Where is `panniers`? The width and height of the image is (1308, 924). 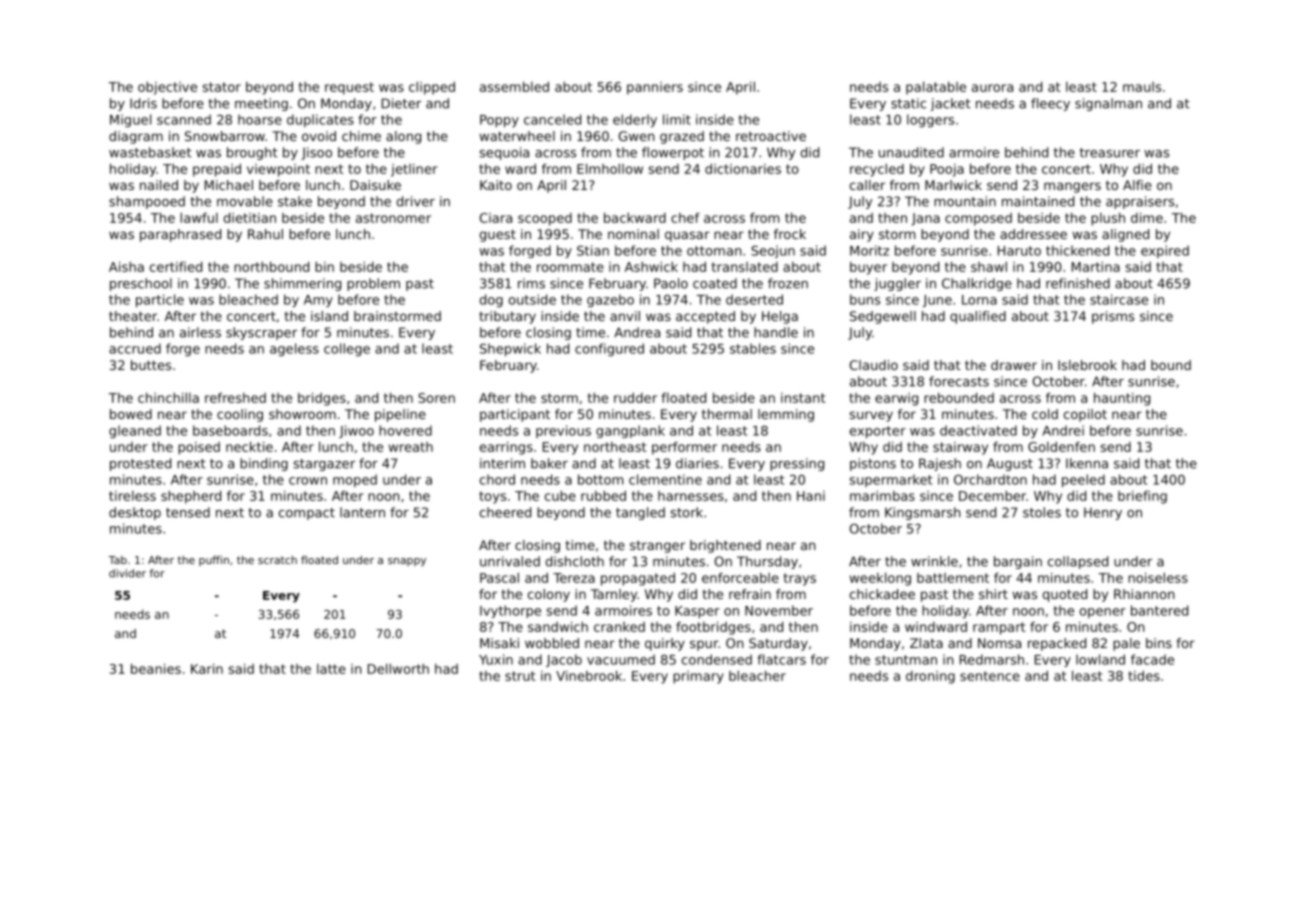
panniers is located at coordinates (655, 88).
